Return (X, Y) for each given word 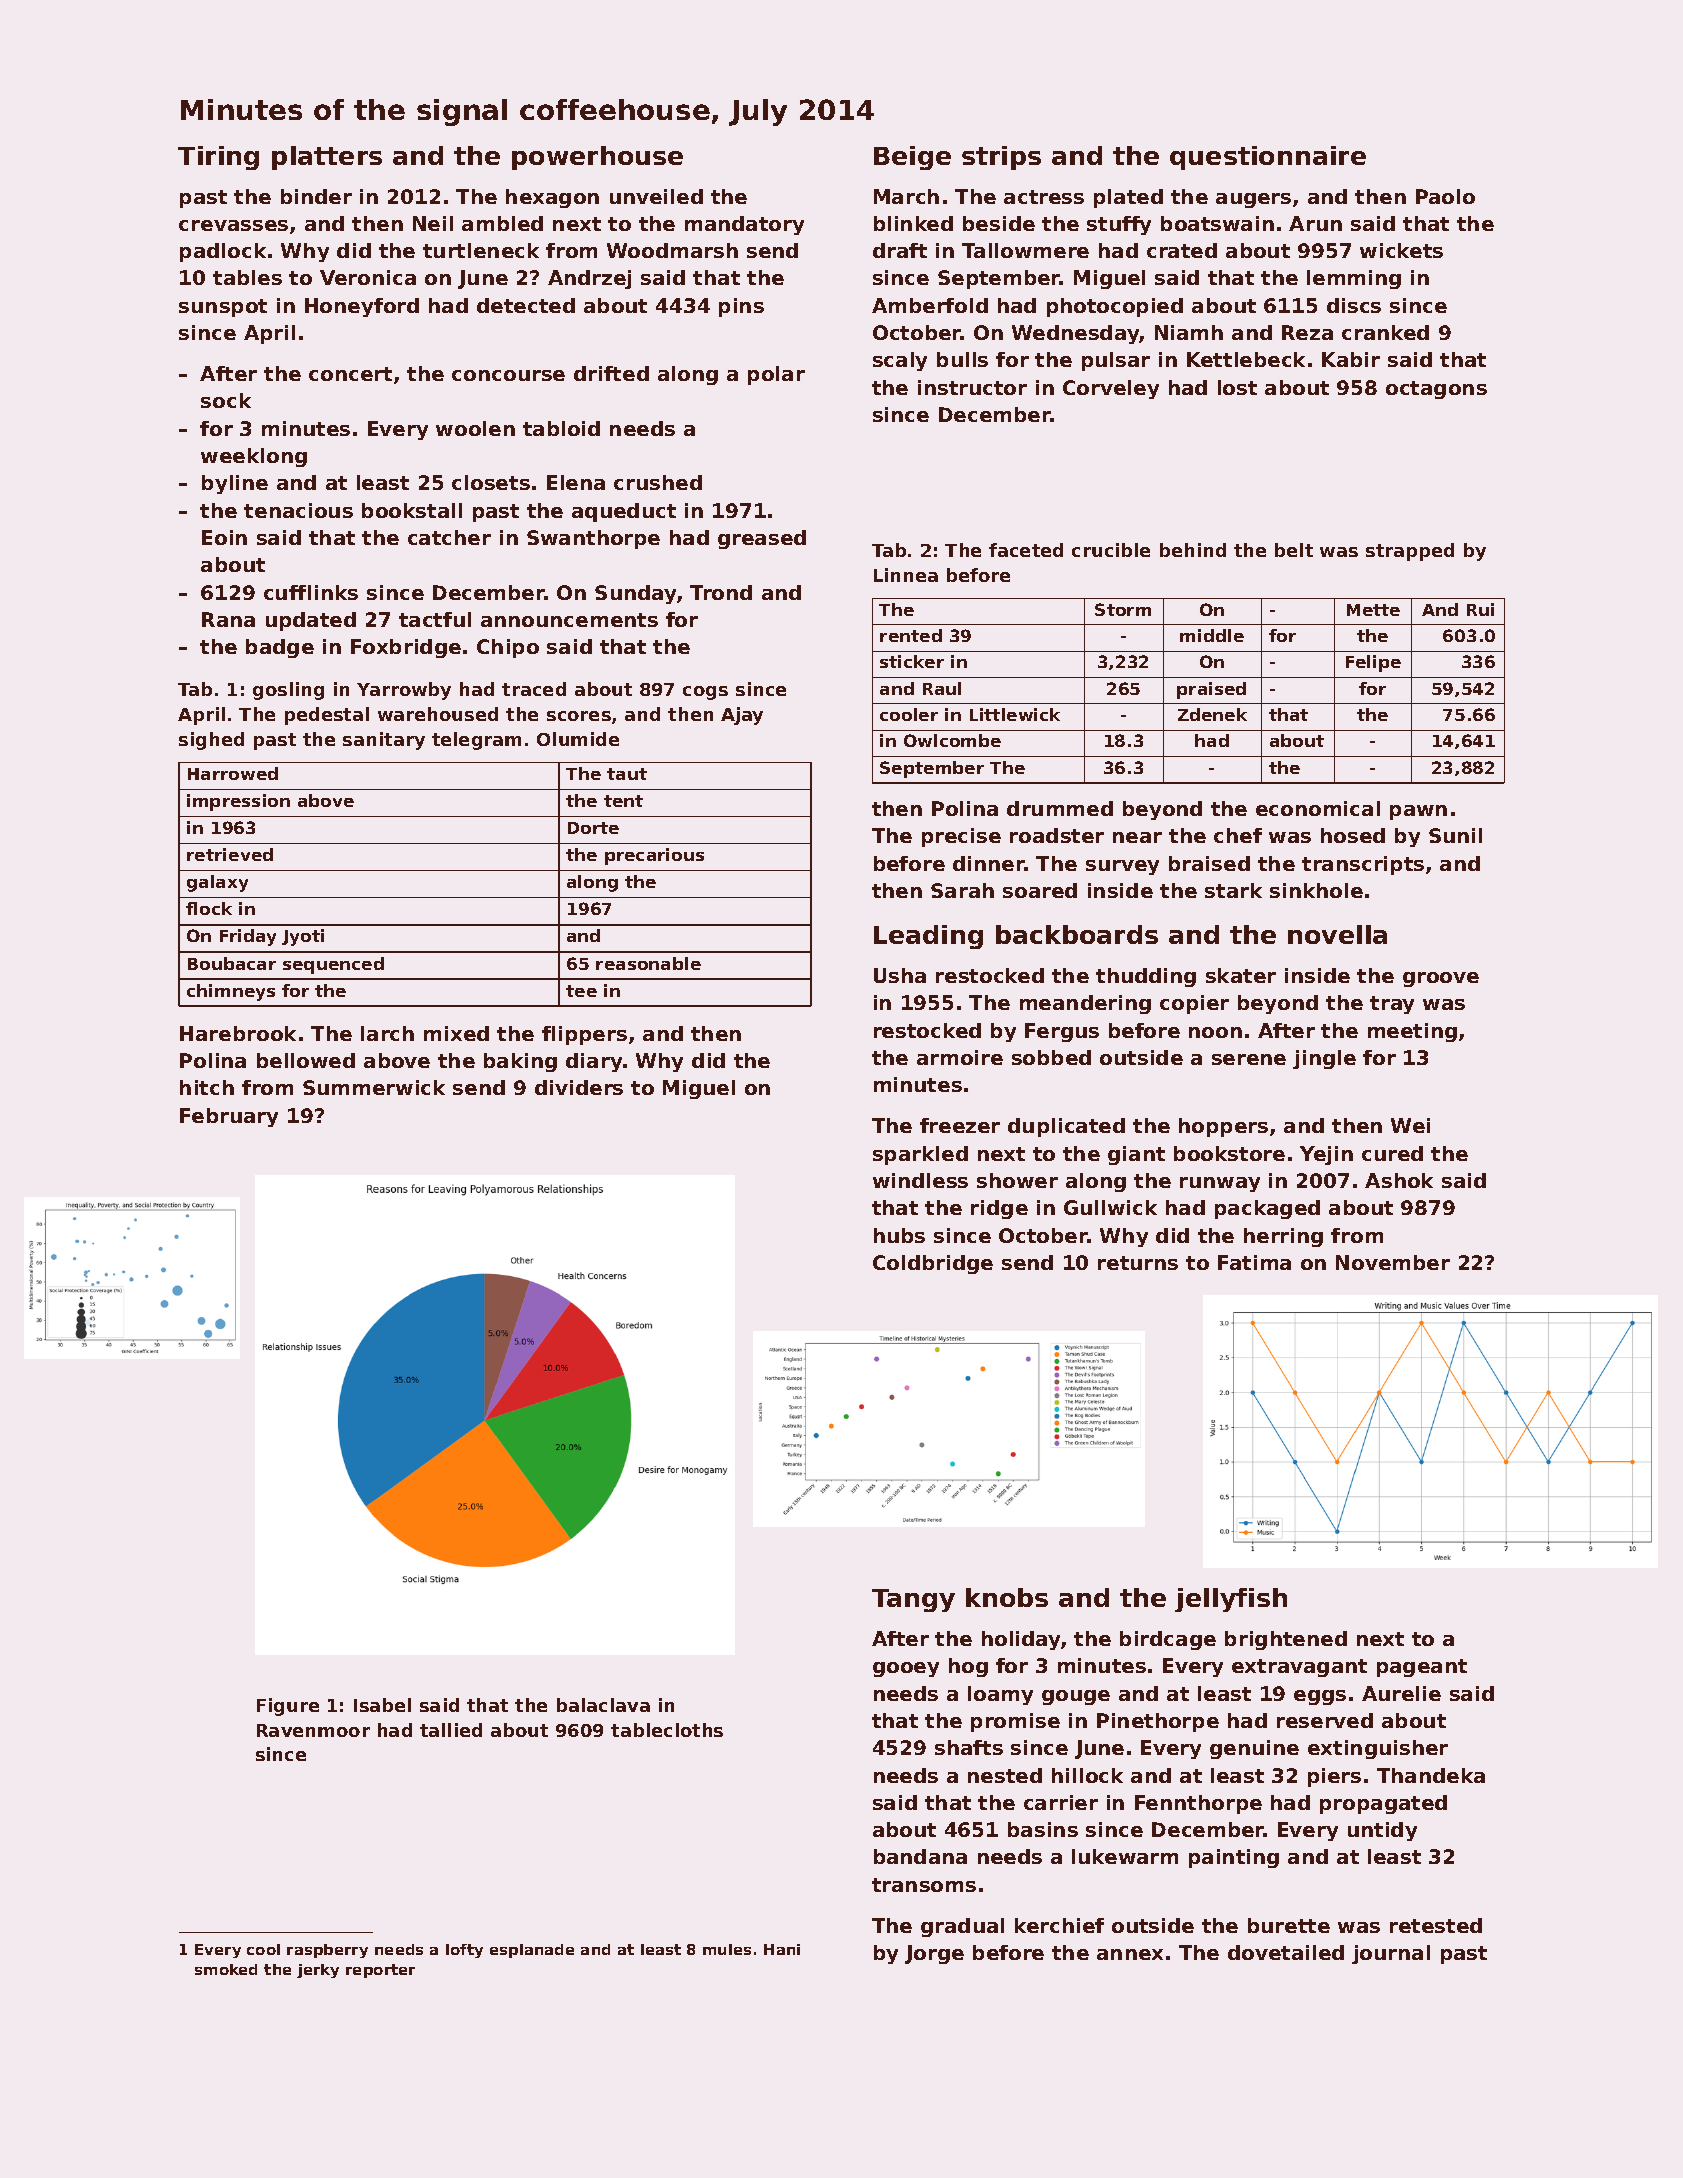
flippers (584, 1035)
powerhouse (597, 158)
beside (999, 223)
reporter (380, 1971)
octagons (1436, 390)
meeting (1412, 1032)
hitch (207, 1087)
